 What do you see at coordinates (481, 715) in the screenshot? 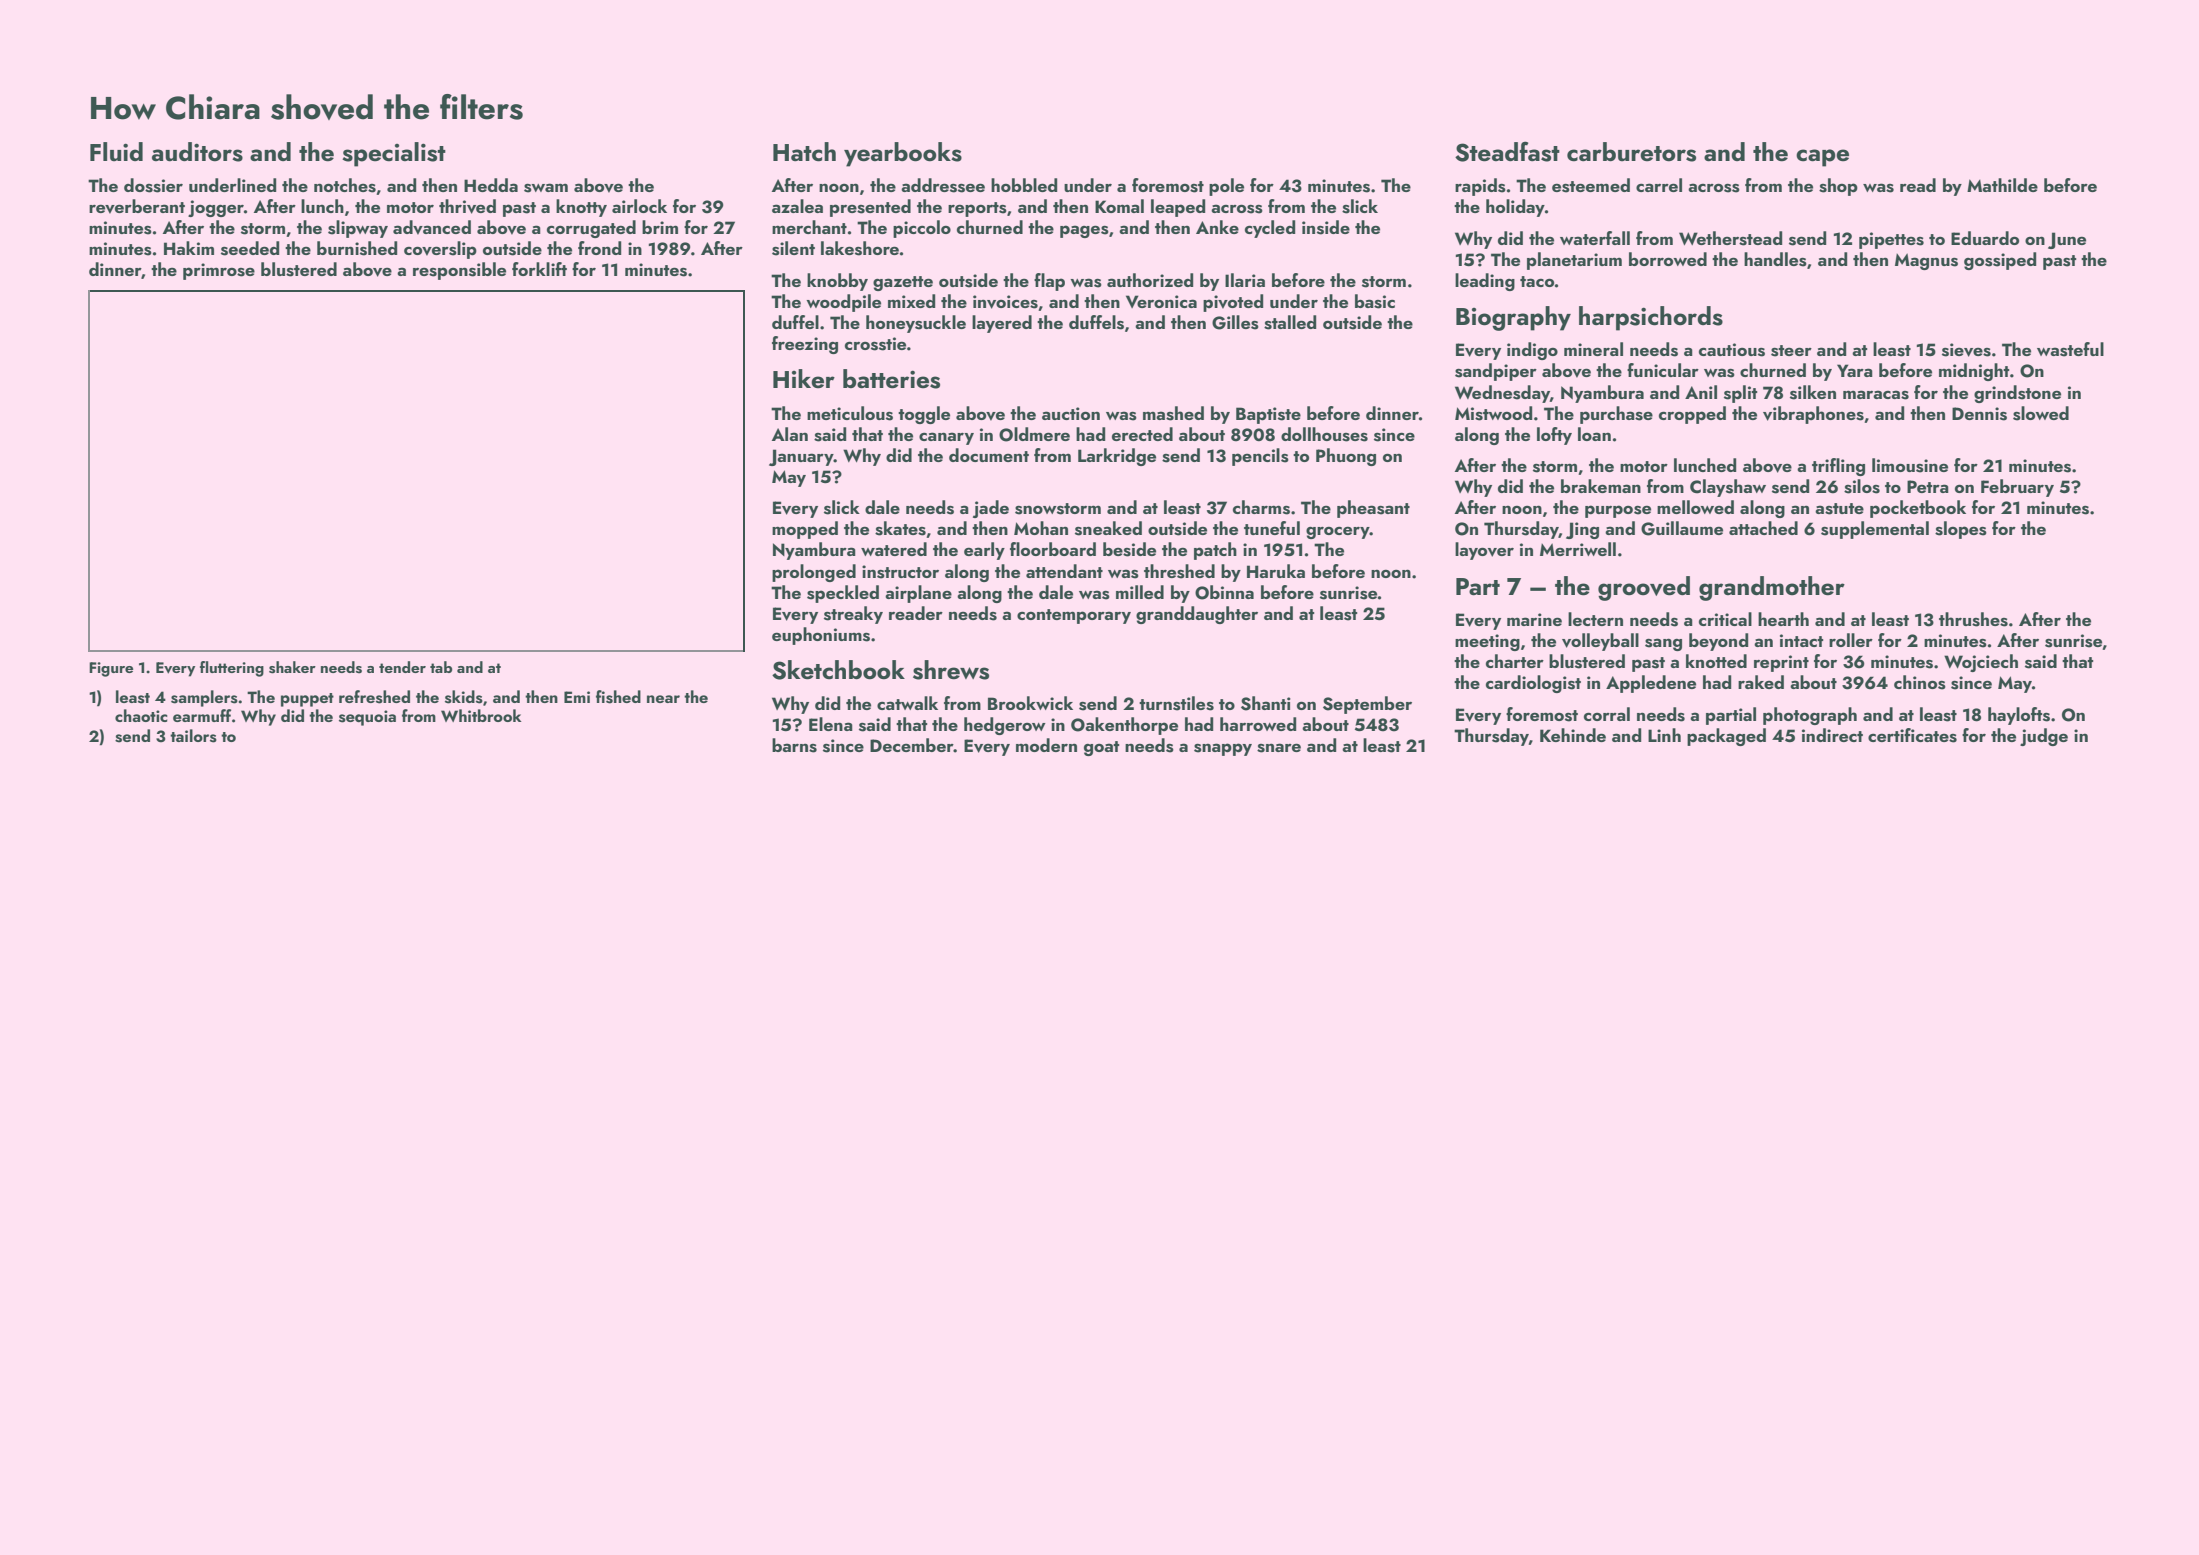
I see `Whitbrook` at bounding box center [481, 715].
